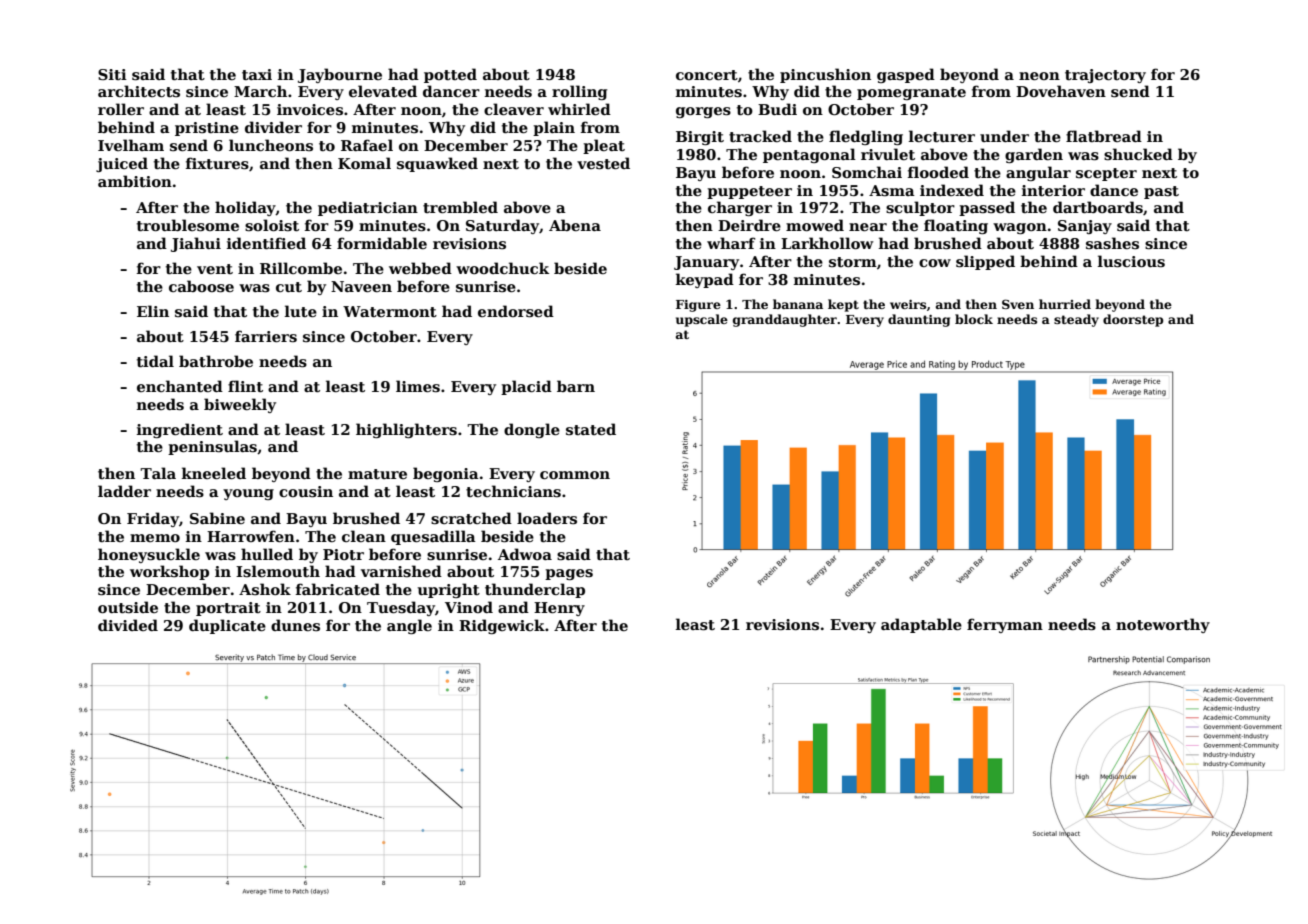 This document has height=924, width=1308. Describe the element at coordinates (1061, 91) in the document. I see `Dovehaven` at that location.
